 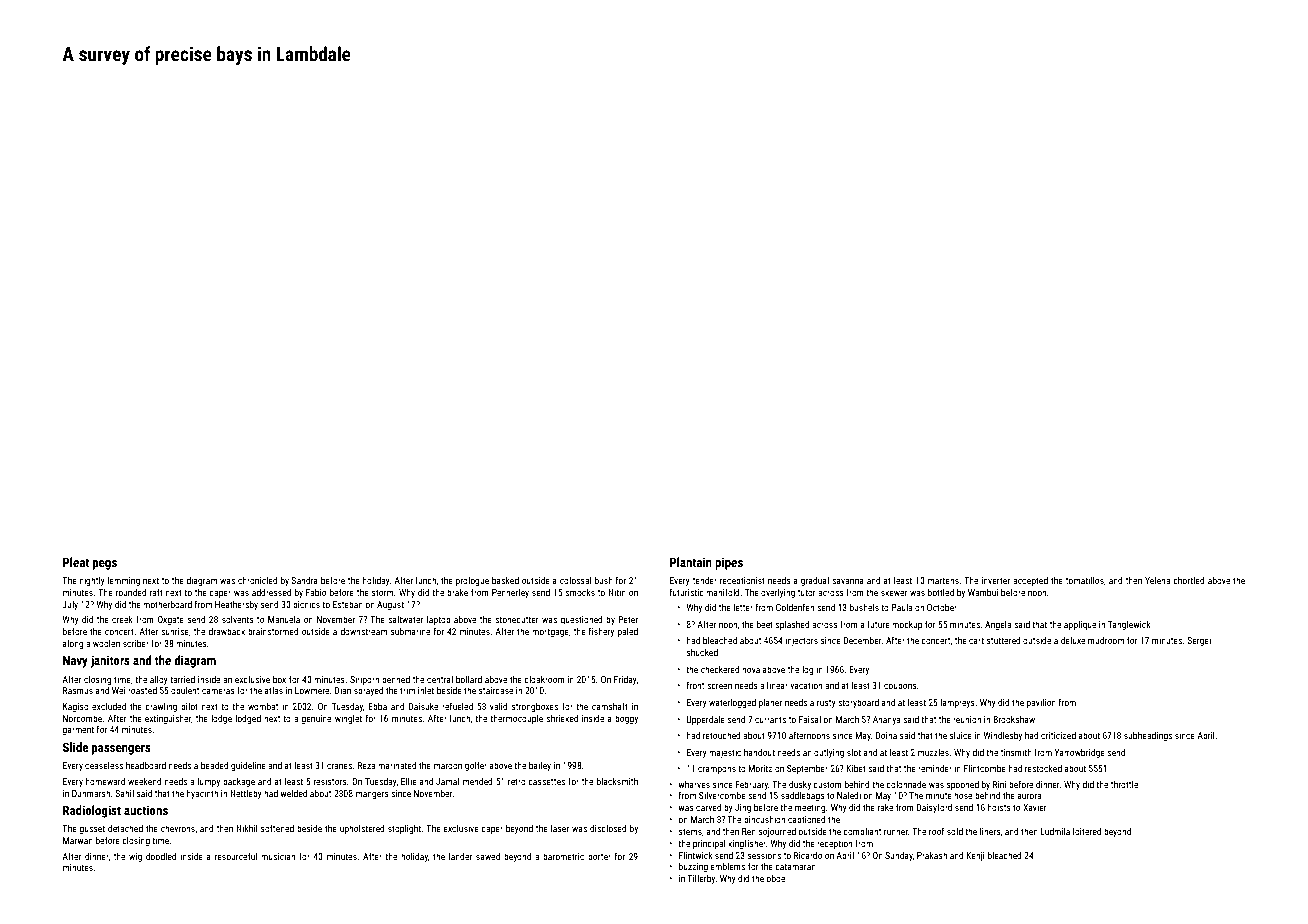 I want to click on Tillerby, so click(x=701, y=879).
